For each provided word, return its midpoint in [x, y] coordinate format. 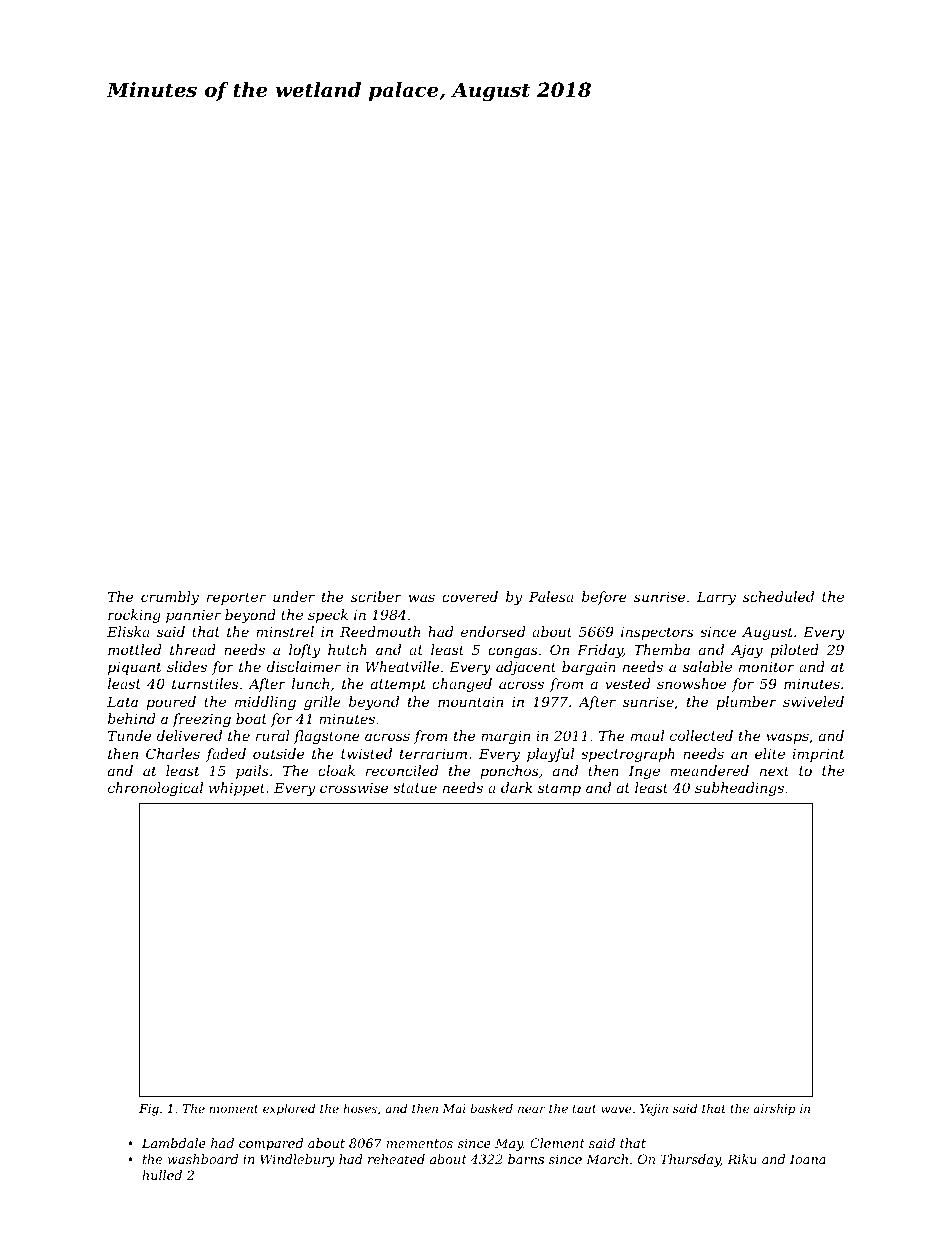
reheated [396, 1159]
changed [462, 685]
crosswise [354, 788]
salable [707, 666]
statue [415, 788]
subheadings [739, 789]
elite [770, 753]
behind [131, 718]
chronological [155, 789]
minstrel [285, 631]
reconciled [402, 770]
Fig [149, 1110]
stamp [559, 789]
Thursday [690, 1160]
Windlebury [297, 1160]
